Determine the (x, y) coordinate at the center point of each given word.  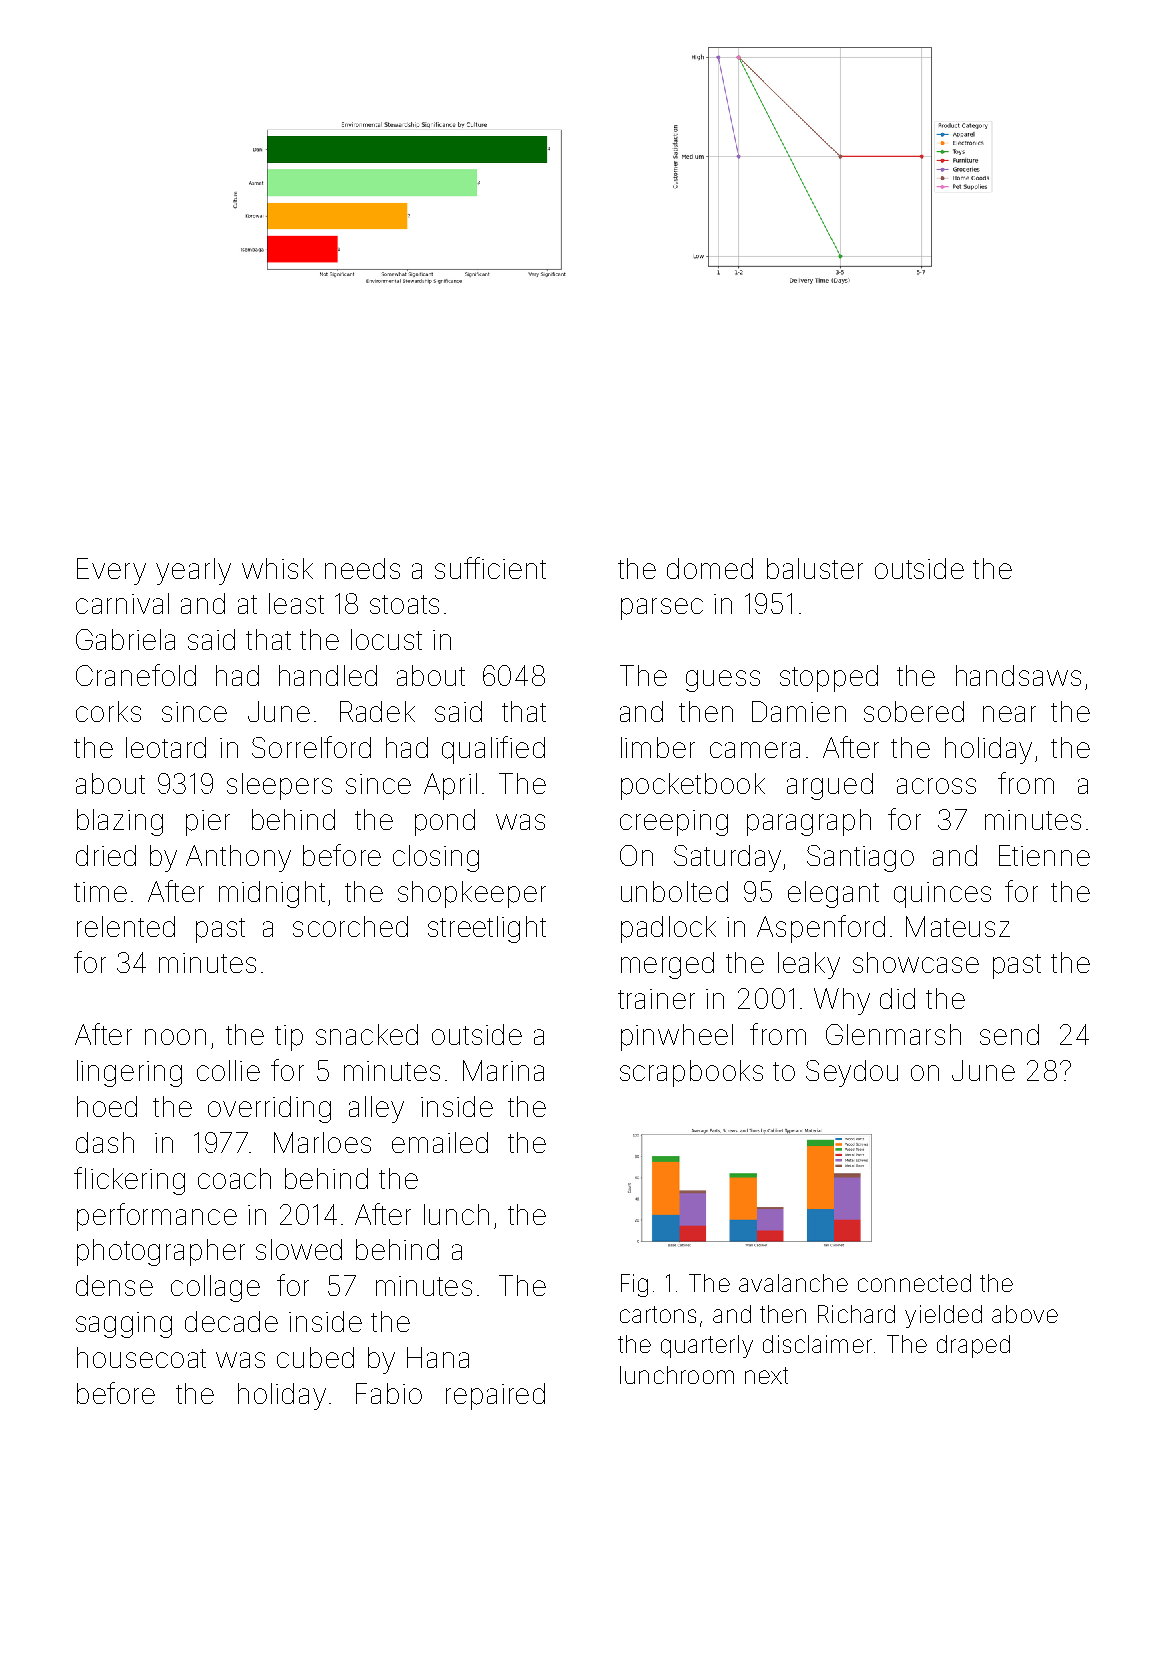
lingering (129, 1073)
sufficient (490, 568)
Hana (438, 1357)
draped (973, 1346)
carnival (122, 603)
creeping (674, 823)
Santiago (860, 858)
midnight (272, 894)
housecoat (141, 1357)
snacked (367, 1034)
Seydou (852, 1073)
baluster (815, 568)
